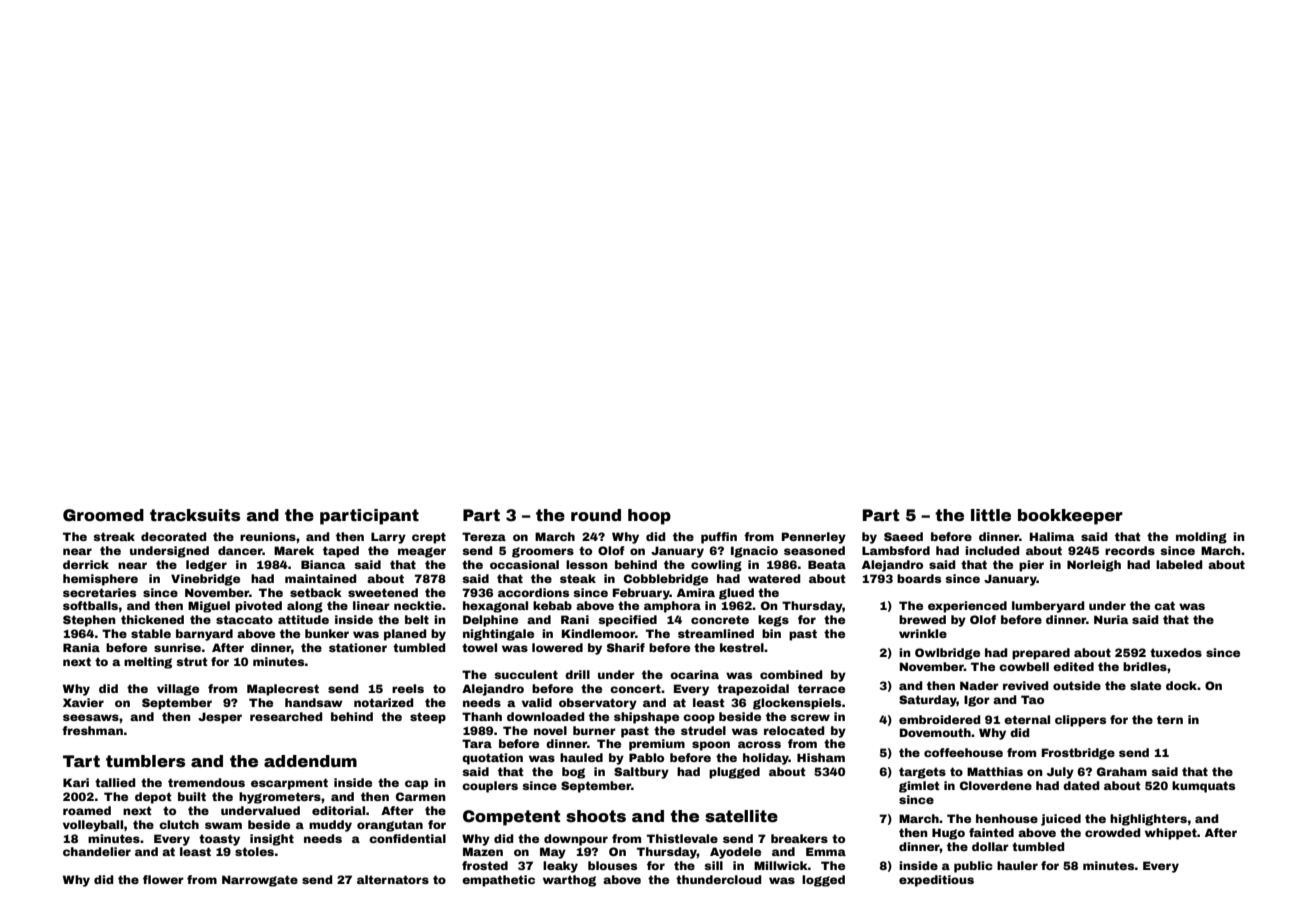 This image has height=924, width=1308. What do you see at coordinates (283, 690) in the image?
I see `Maplecrest` at bounding box center [283, 690].
